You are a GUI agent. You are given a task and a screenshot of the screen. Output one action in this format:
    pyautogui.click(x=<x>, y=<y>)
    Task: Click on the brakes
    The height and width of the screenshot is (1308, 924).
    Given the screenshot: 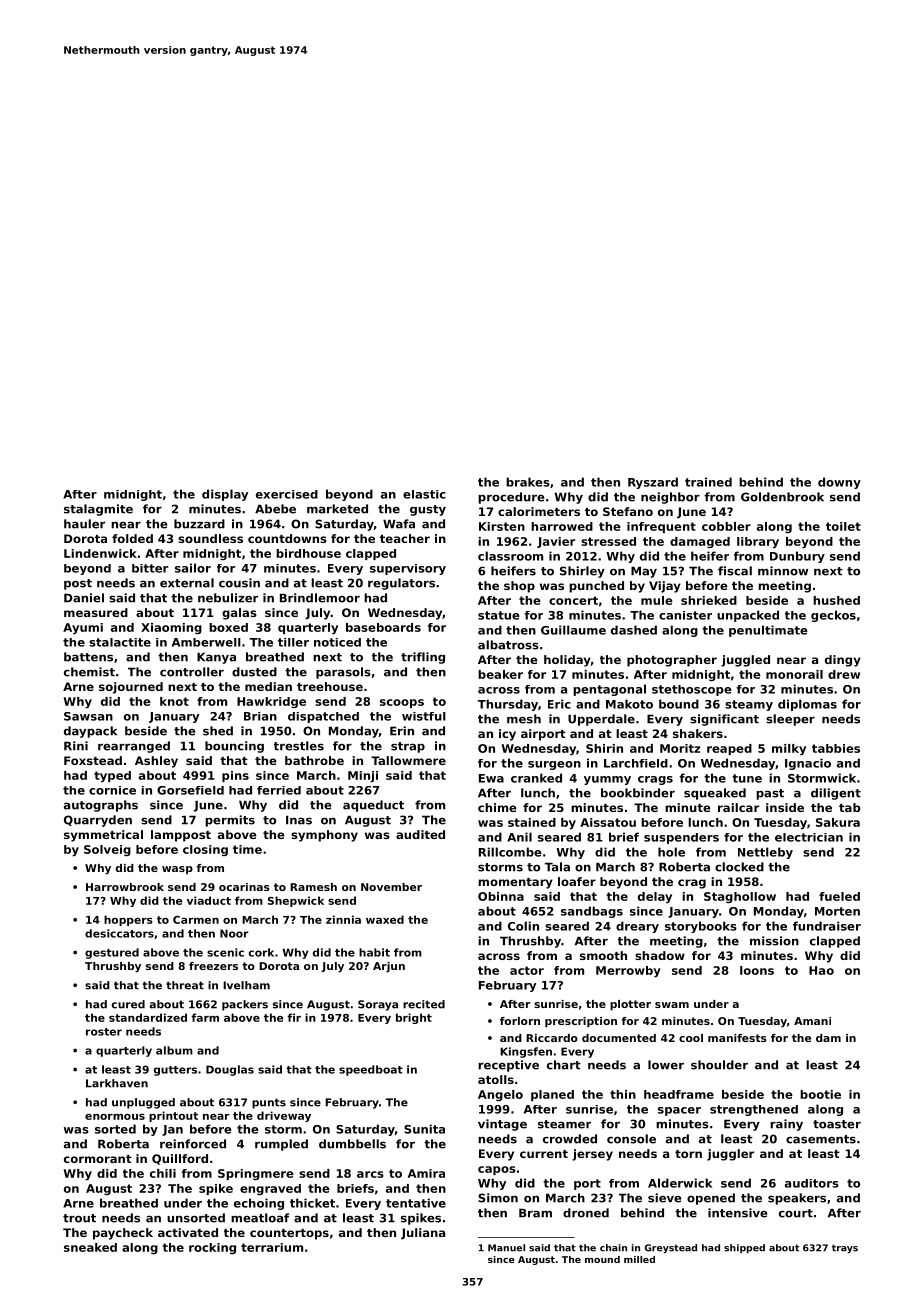 What is the action you would take?
    pyautogui.click(x=528, y=482)
